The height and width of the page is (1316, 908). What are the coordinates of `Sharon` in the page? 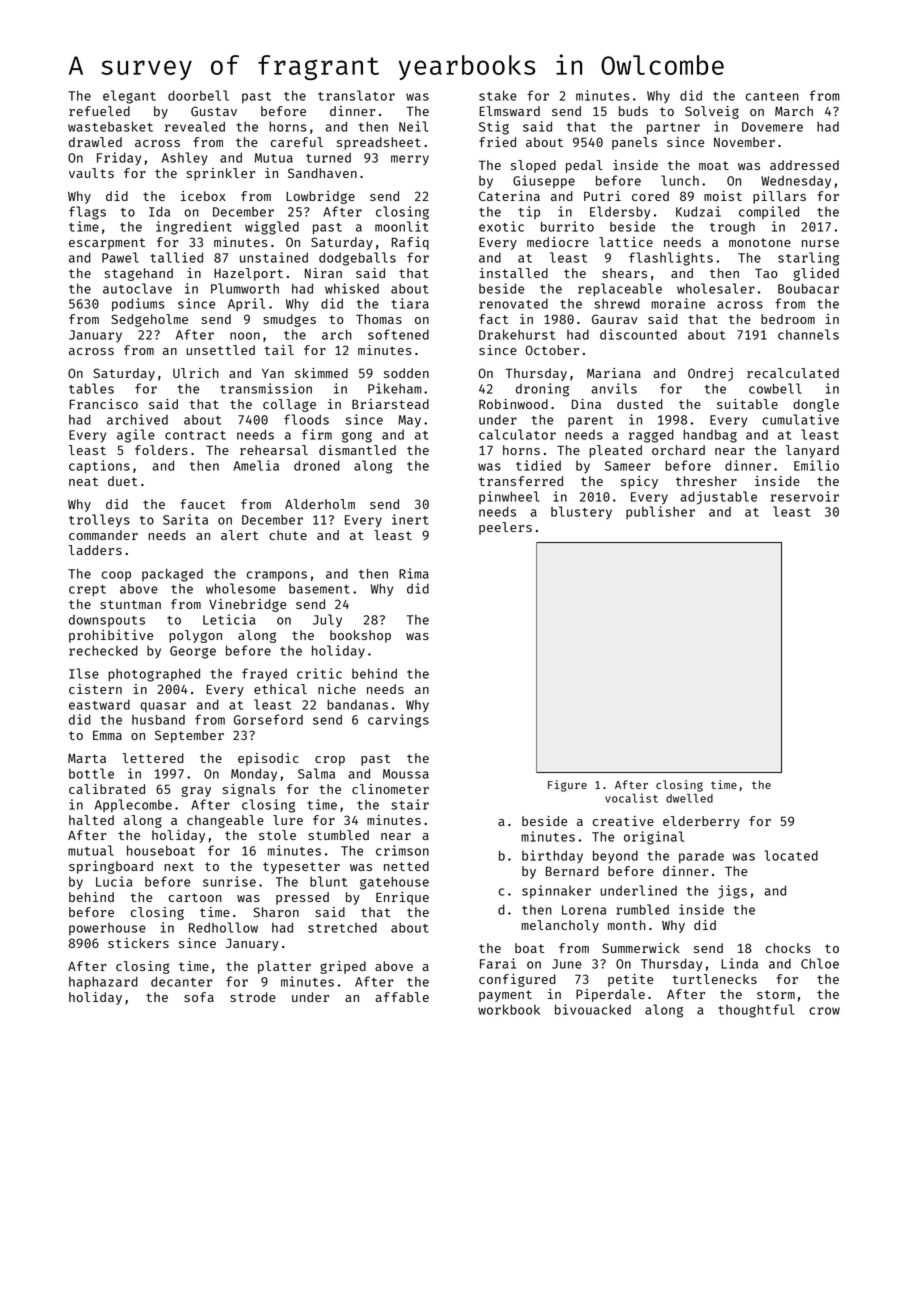 It's located at (276, 912).
